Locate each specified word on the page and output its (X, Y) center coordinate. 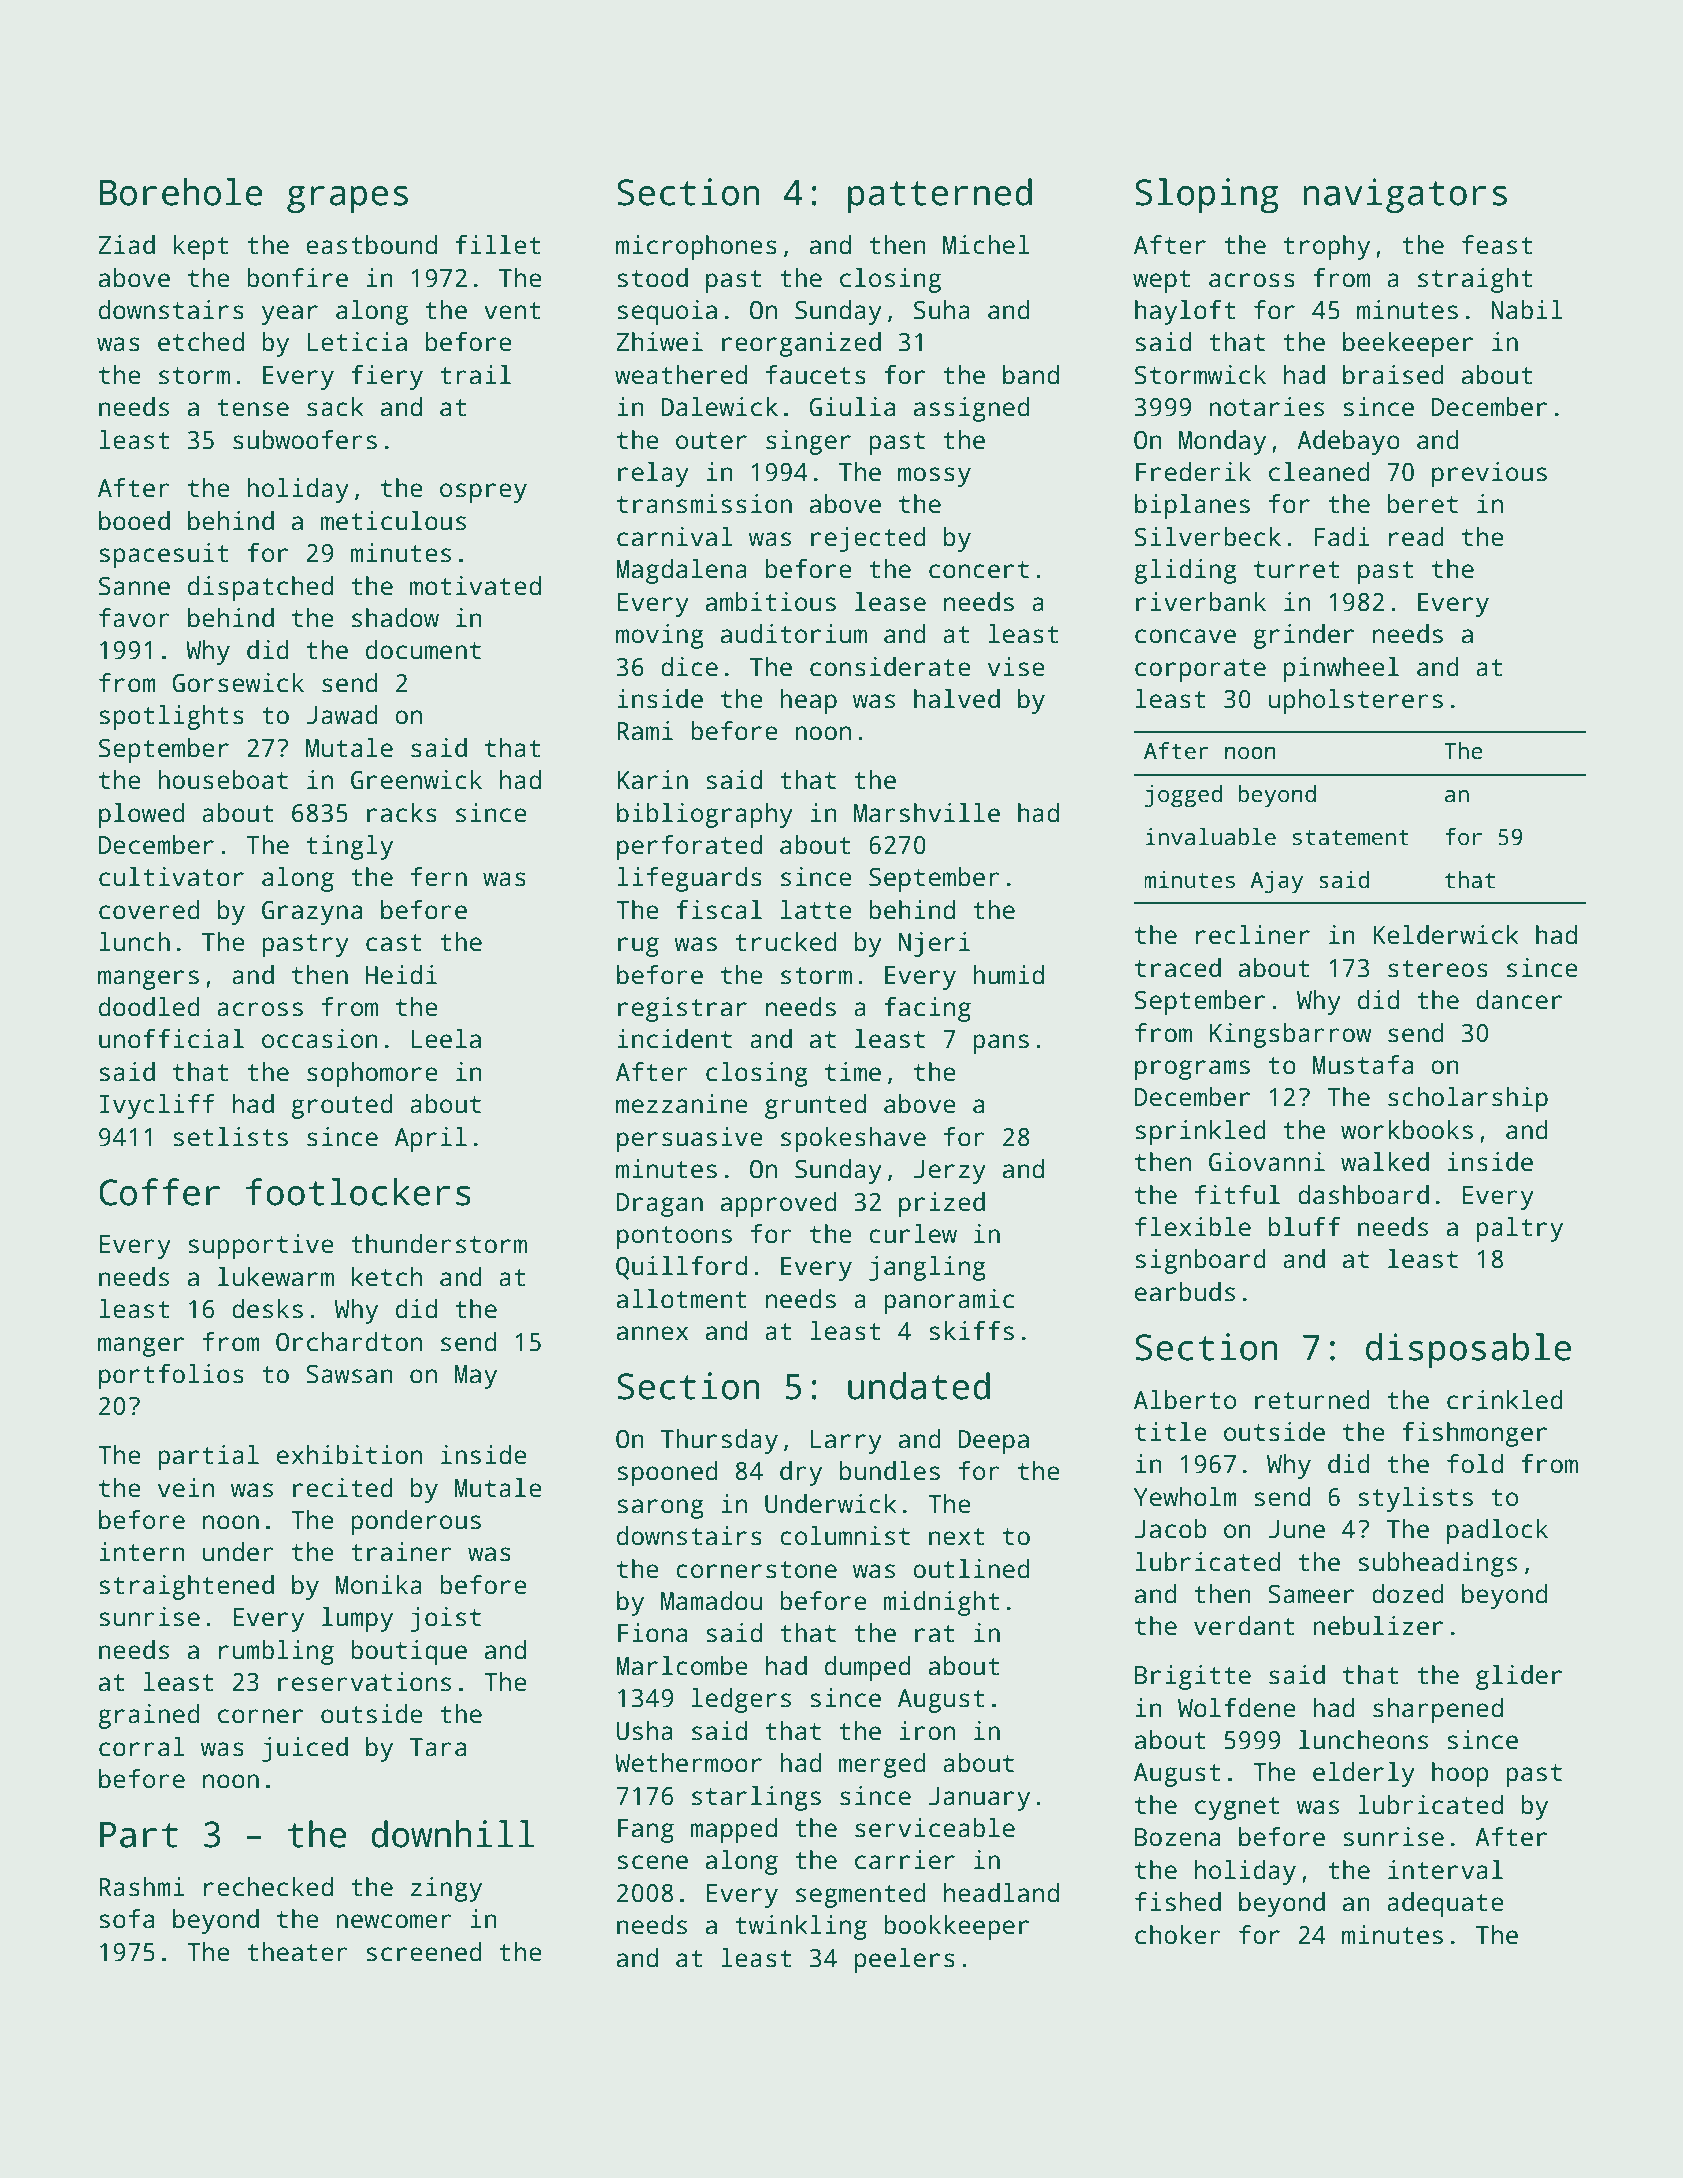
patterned (940, 195)
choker (1178, 1935)
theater (297, 1952)
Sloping (1207, 195)
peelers (905, 1960)
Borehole (181, 192)
